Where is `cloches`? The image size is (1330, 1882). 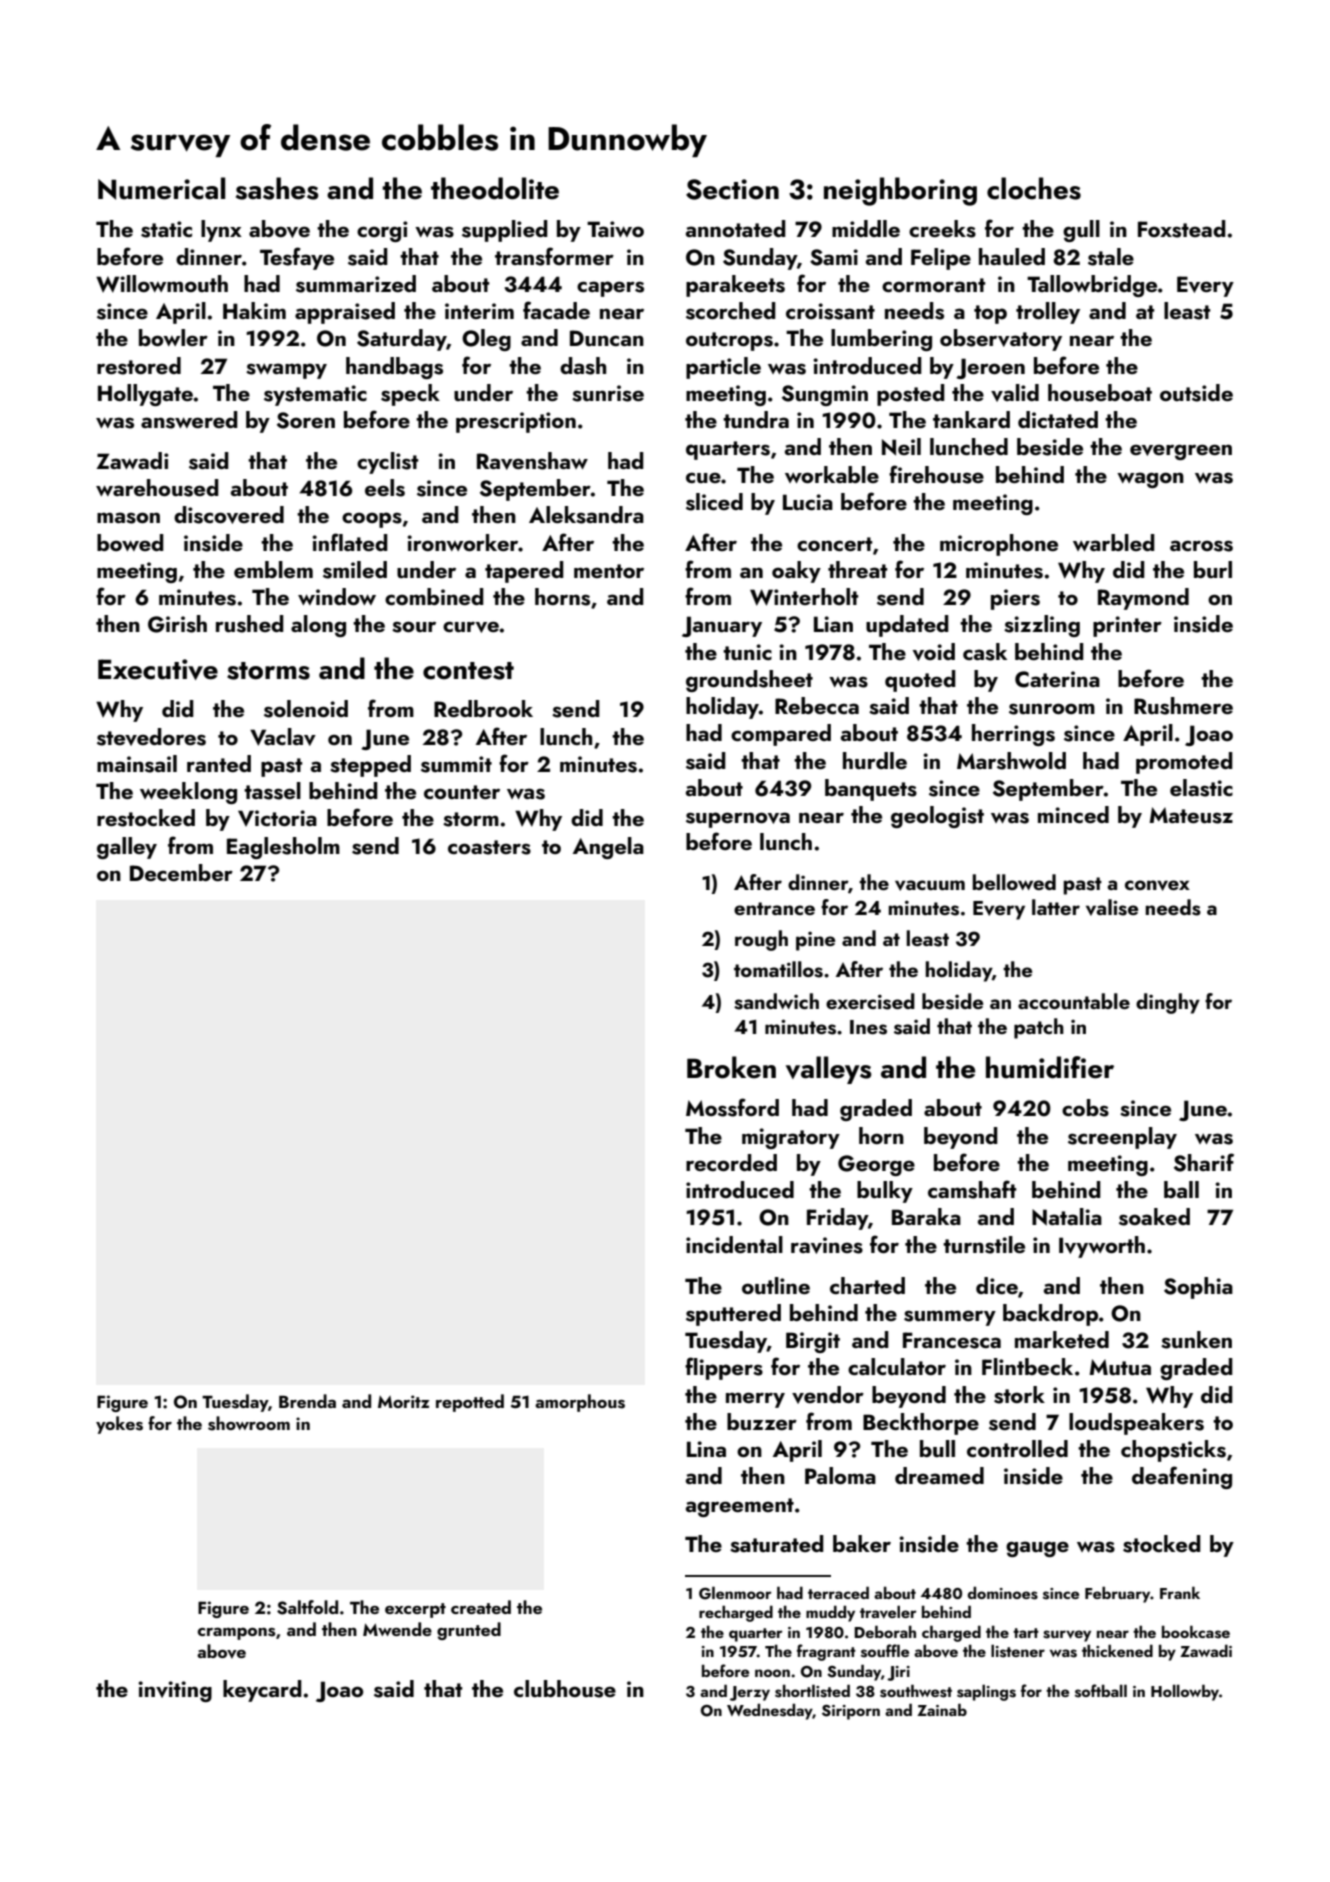
cloches is located at coordinates (1034, 188).
